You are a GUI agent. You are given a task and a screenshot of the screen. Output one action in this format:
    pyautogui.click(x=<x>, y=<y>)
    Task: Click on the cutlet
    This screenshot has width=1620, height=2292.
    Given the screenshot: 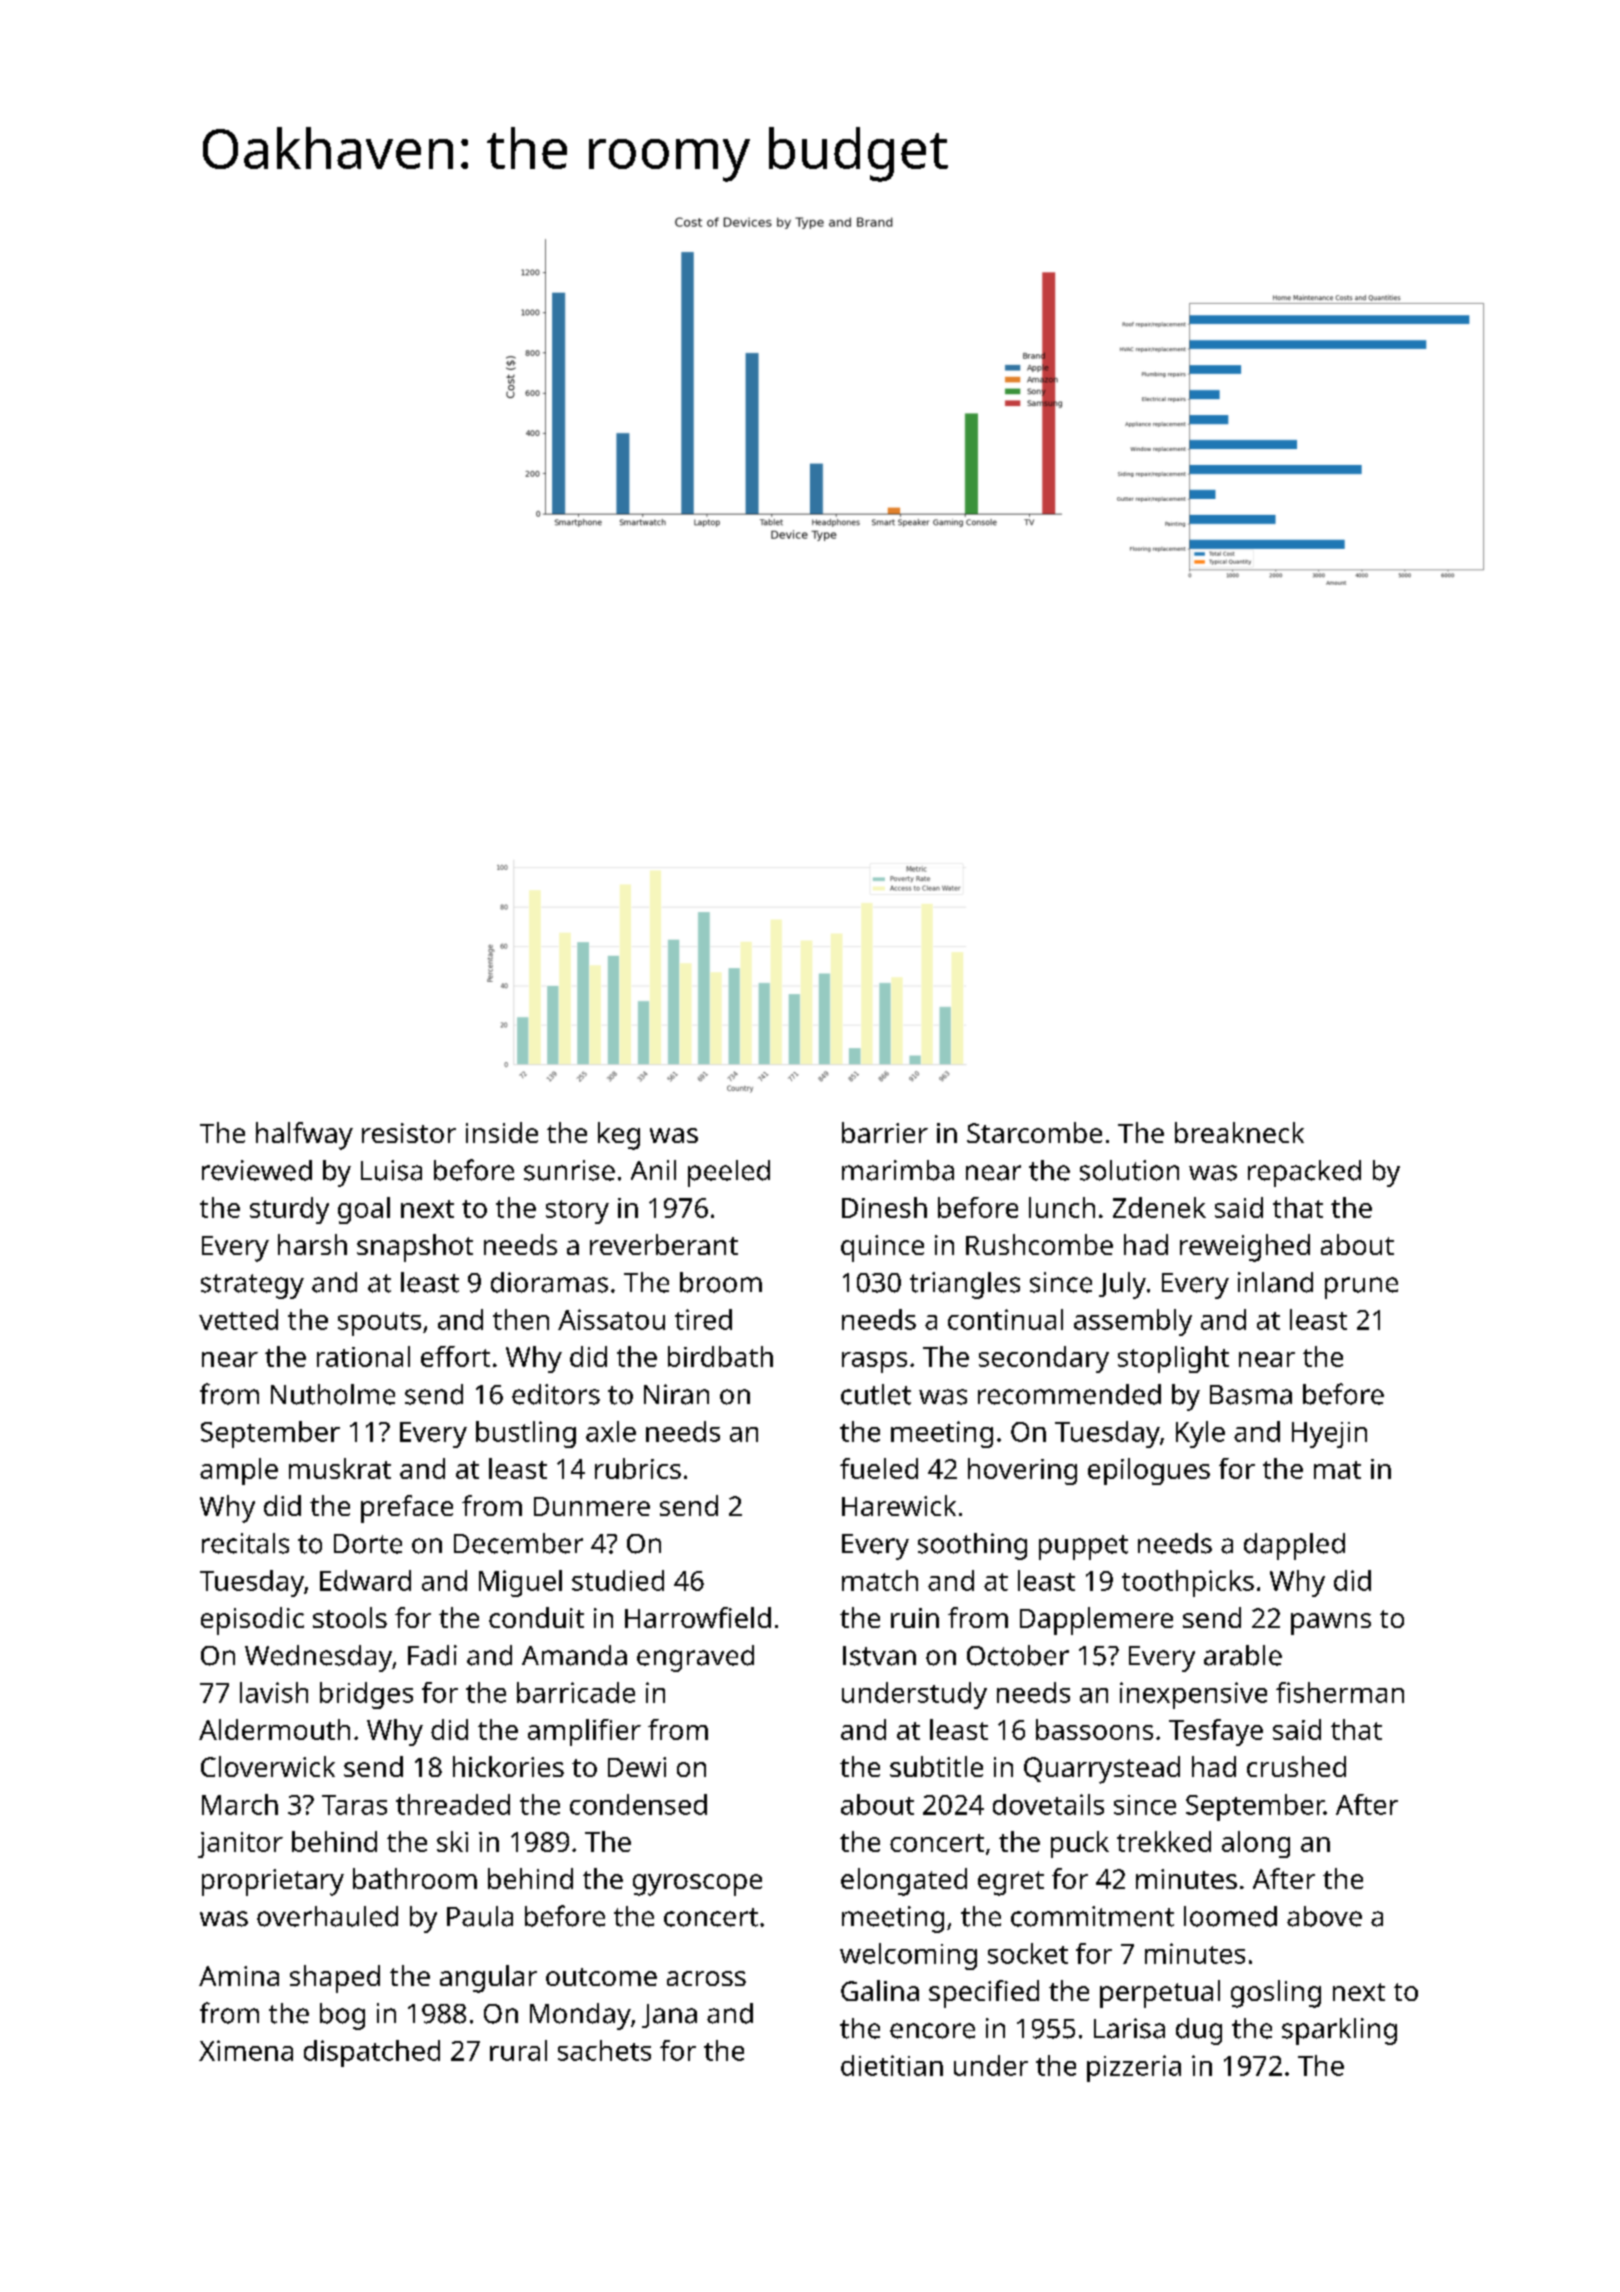 What is the action you would take?
    pyautogui.click(x=876, y=1394)
